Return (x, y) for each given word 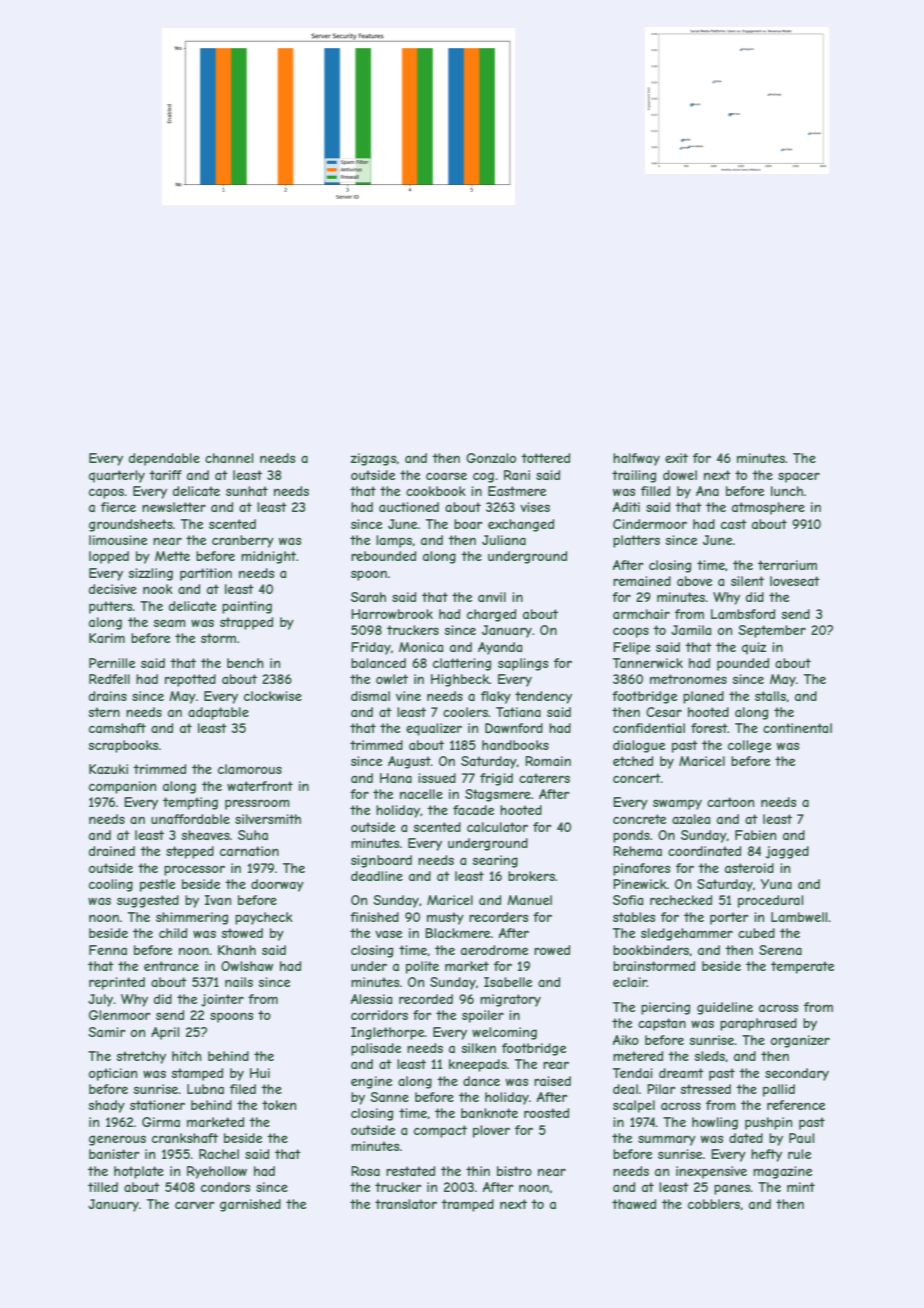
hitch (187, 1056)
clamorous (250, 769)
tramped (467, 1205)
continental (797, 728)
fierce (118, 507)
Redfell (109, 679)
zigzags (374, 459)
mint (801, 1187)
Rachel (219, 1154)
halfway (636, 459)
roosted (546, 1113)
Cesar (664, 712)
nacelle (421, 794)
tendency (543, 697)
